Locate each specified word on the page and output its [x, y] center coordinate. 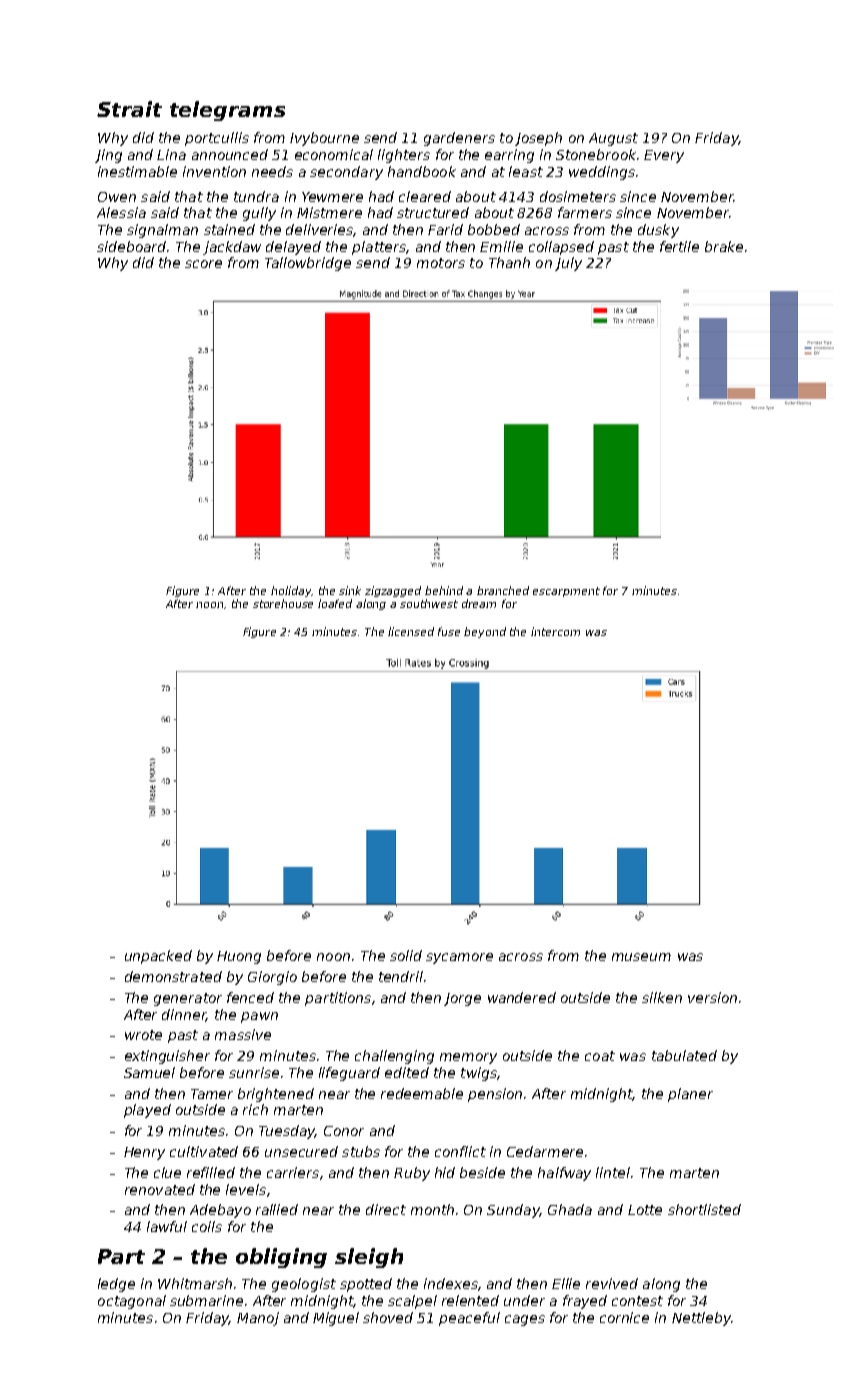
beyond [485, 632]
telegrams [227, 111]
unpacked [158, 957]
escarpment [566, 592]
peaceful [469, 1319]
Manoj [258, 1319]
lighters [404, 156]
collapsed [561, 248]
